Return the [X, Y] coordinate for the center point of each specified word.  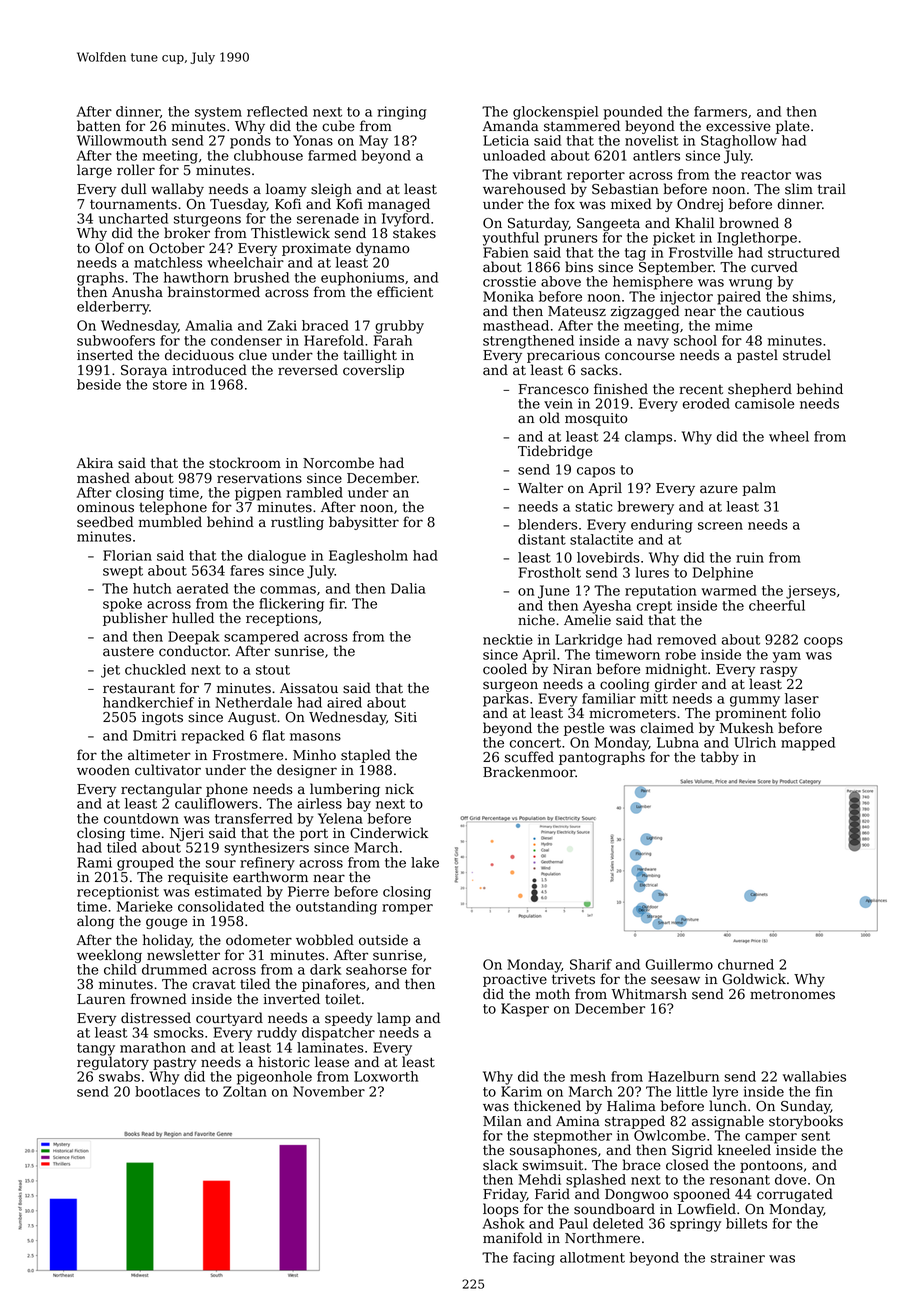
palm [759, 489]
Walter [540, 488]
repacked [212, 737]
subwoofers [116, 340]
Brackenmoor [529, 772]
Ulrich [755, 742]
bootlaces [167, 1091]
